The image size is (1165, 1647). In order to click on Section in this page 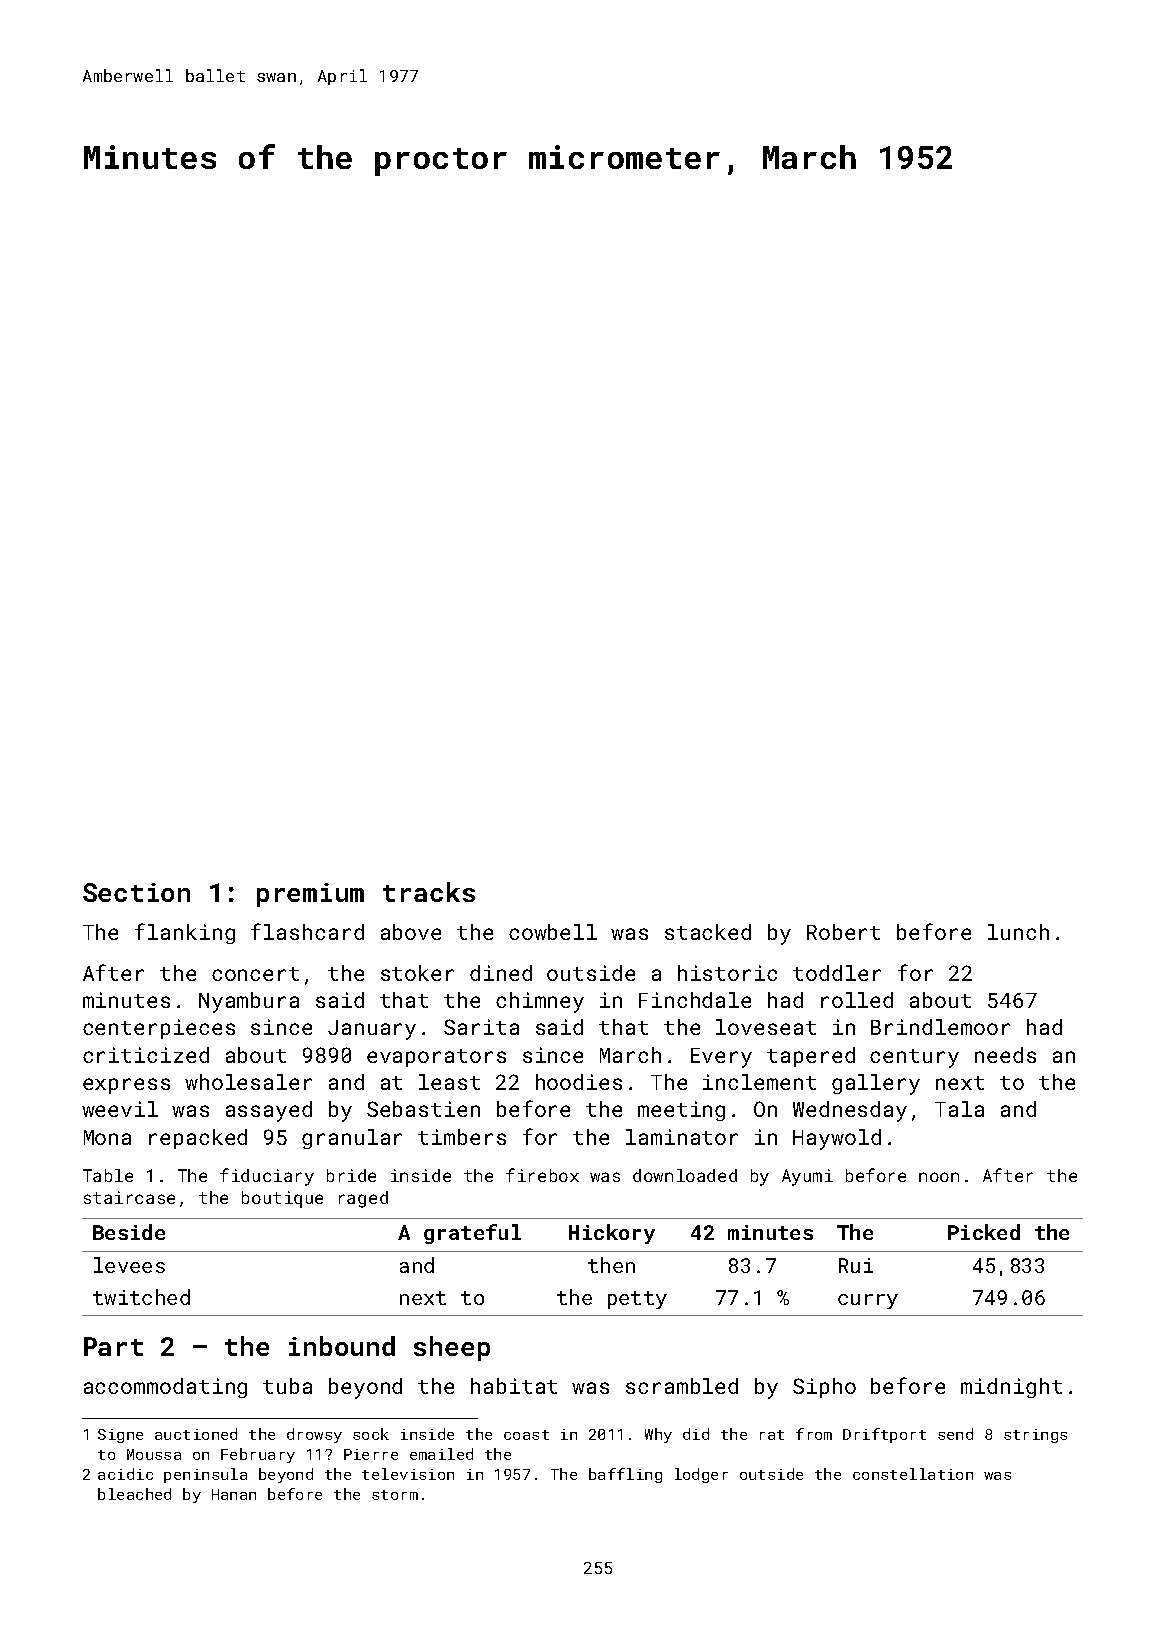, I will do `click(136, 892)`.
